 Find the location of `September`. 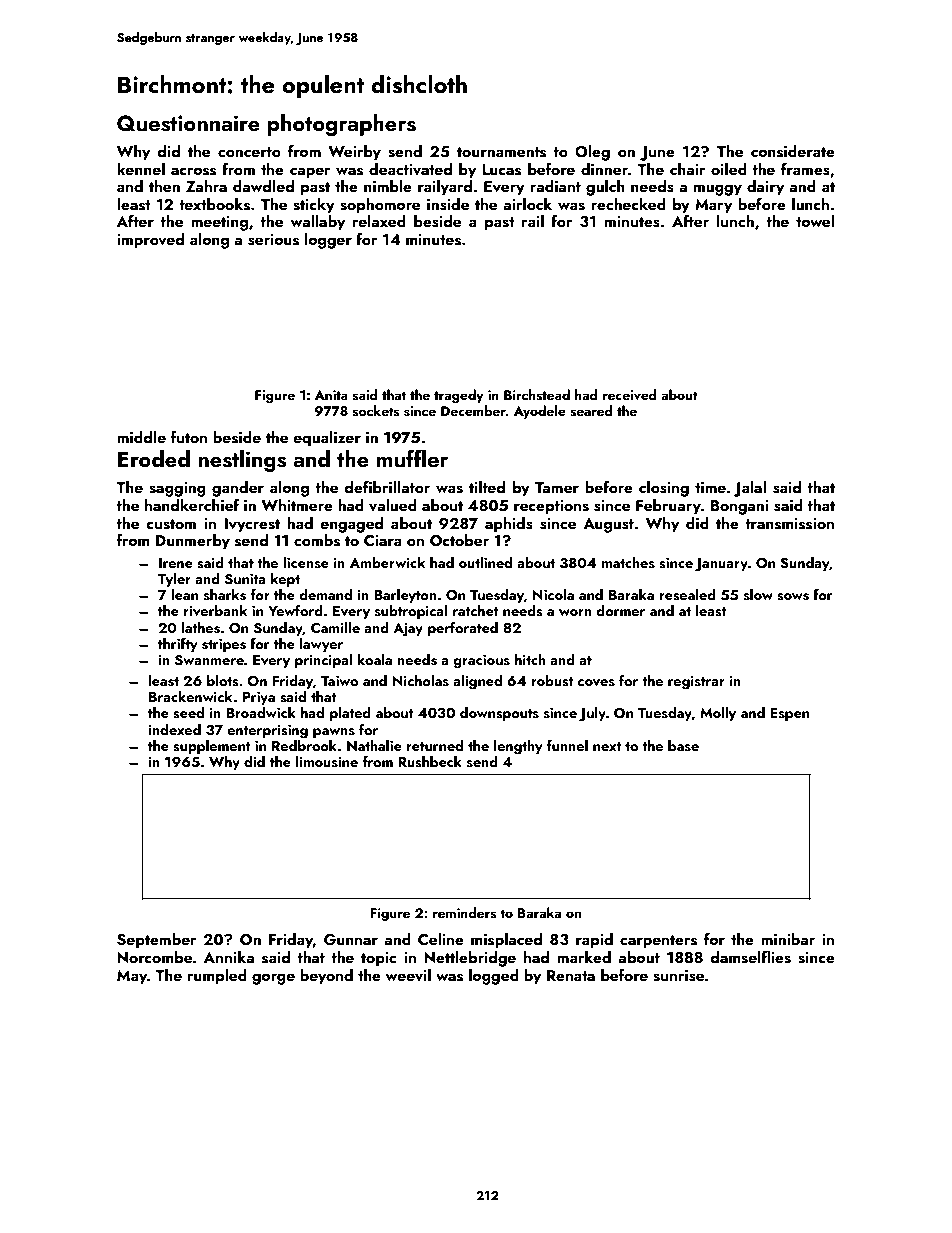

September is located at coordinates (156, 941).
